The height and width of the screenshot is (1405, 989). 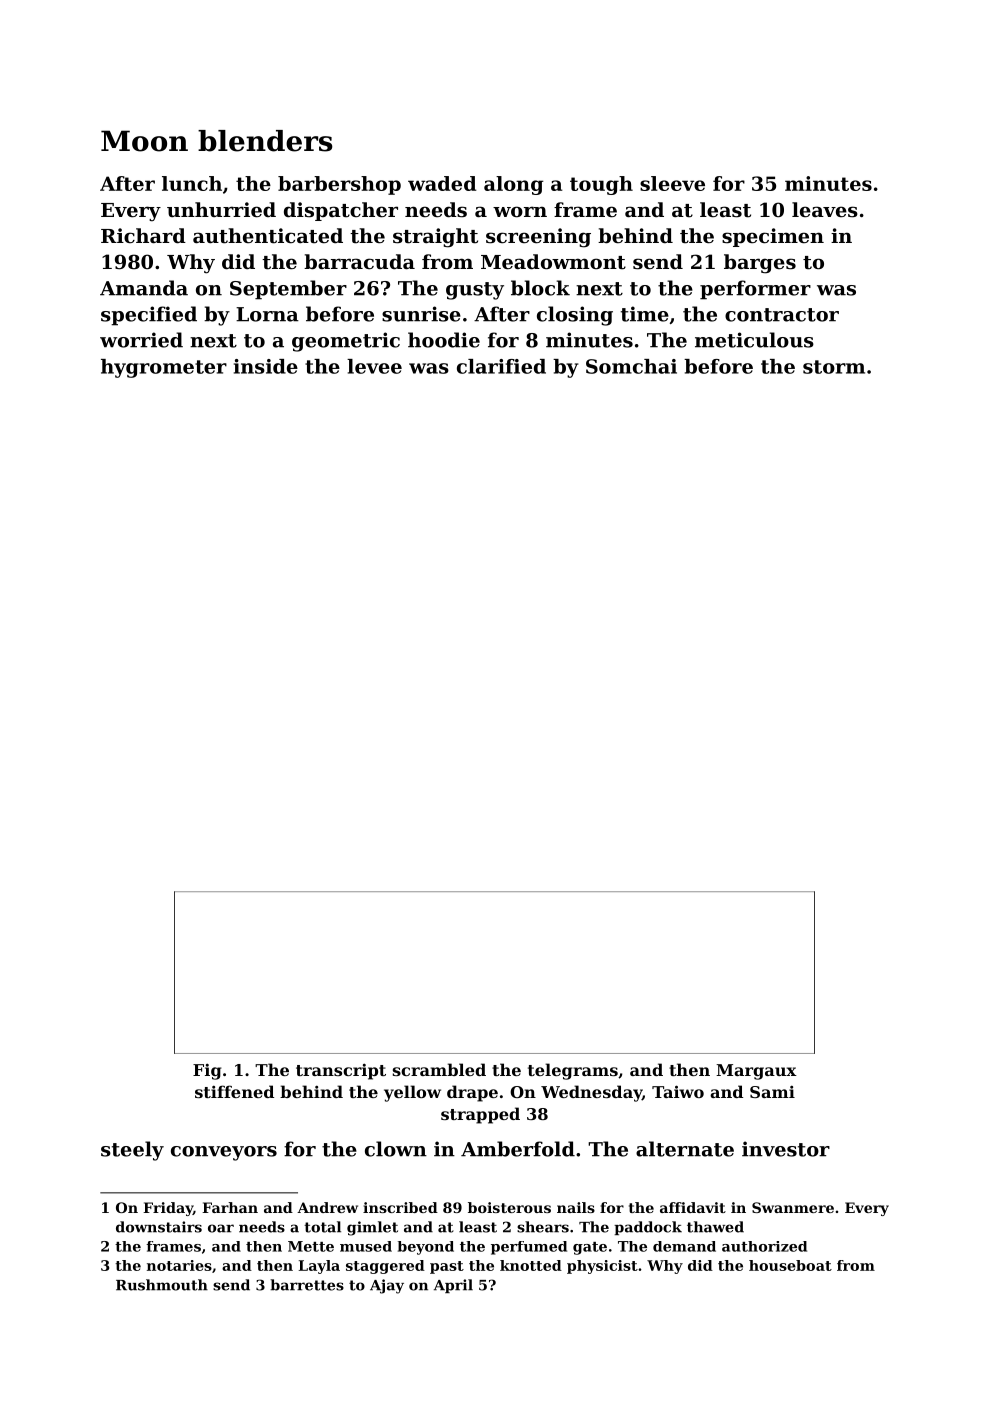 I want to click on Fig, so click(x=207, y=1071).
